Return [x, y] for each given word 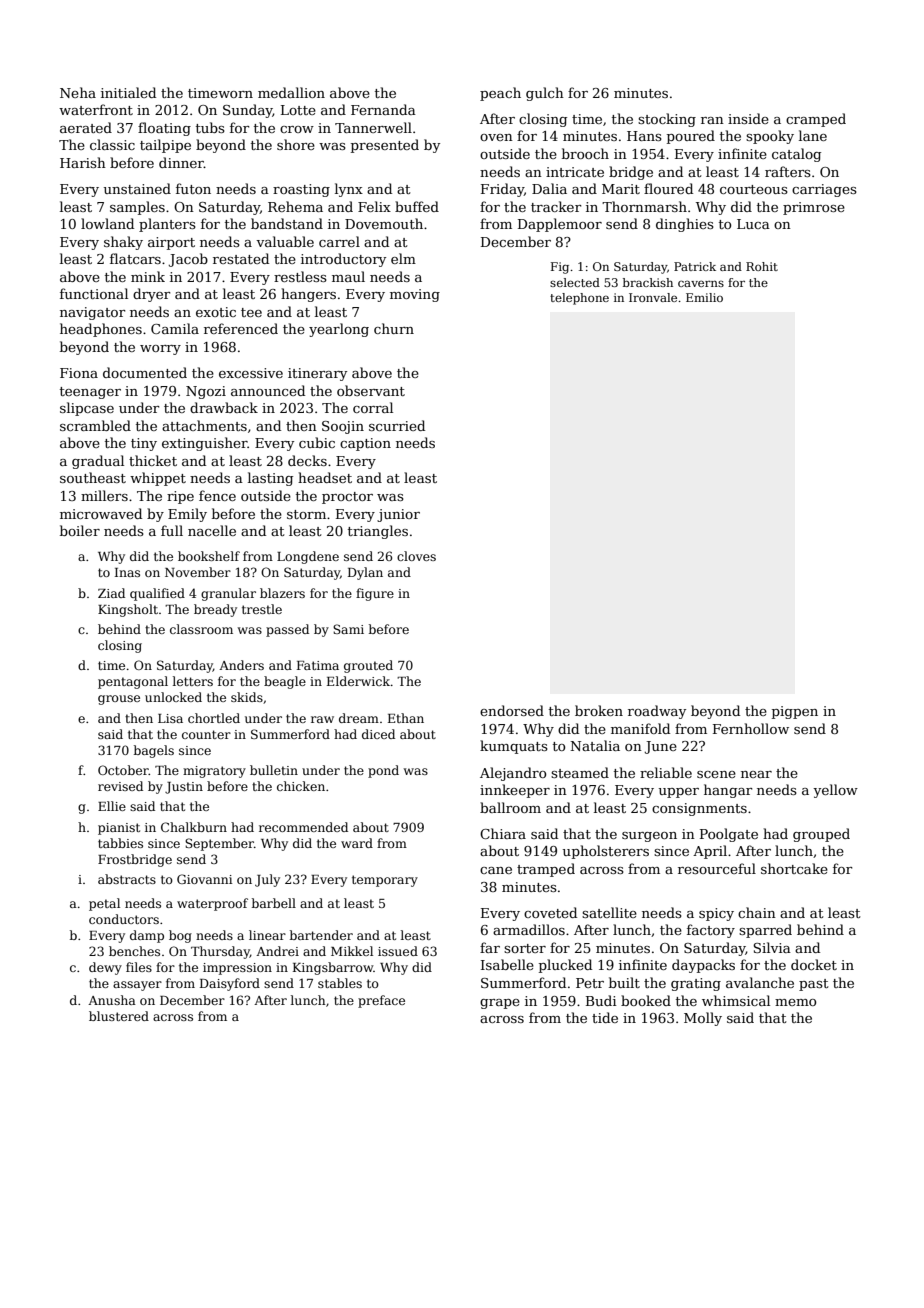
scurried [397, 425]
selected [575, 282]
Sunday [248, 111]
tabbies [120, 843]
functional [94, 293]
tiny [144, 444]
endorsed [512, 710]
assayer [137, 986]
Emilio [704, 297]
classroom [201, 629]
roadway [657, 712]
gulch [545, 94]
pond [383, 771]
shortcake [794, 868]
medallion [291, 92]
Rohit [762, 266]
